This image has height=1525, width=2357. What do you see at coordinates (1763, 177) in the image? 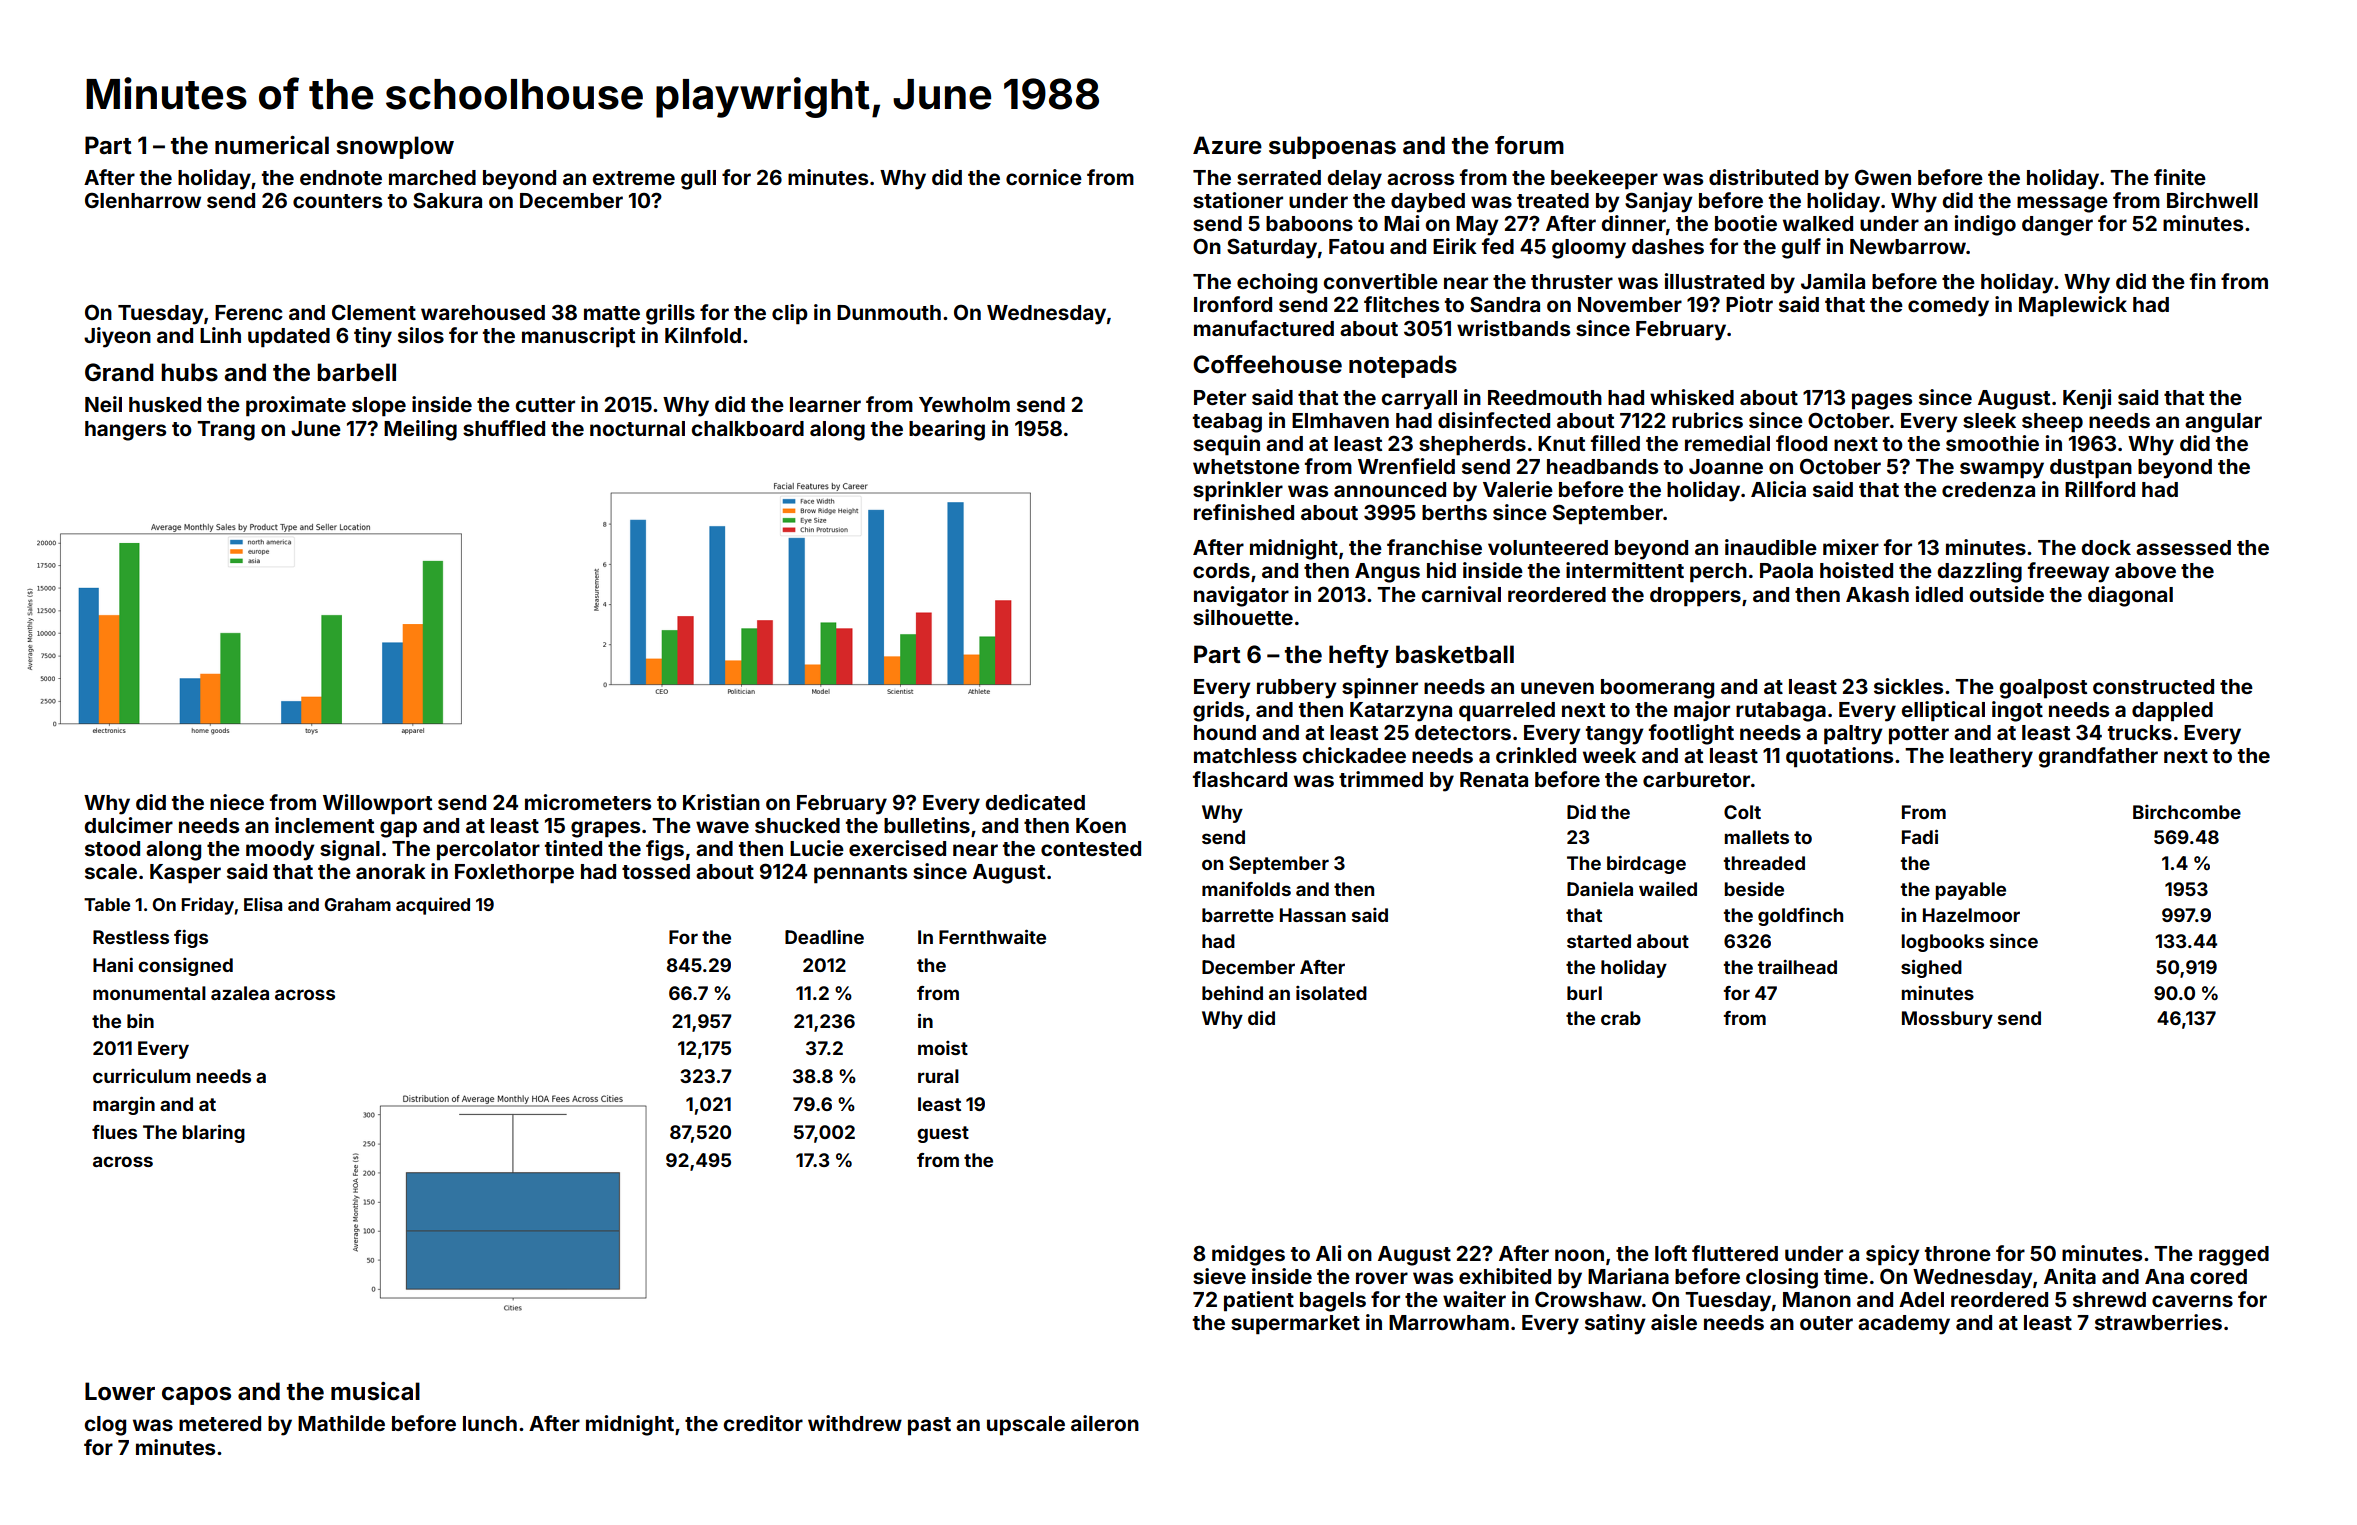
I see `distributed` at bounding box center [1763, 177].
